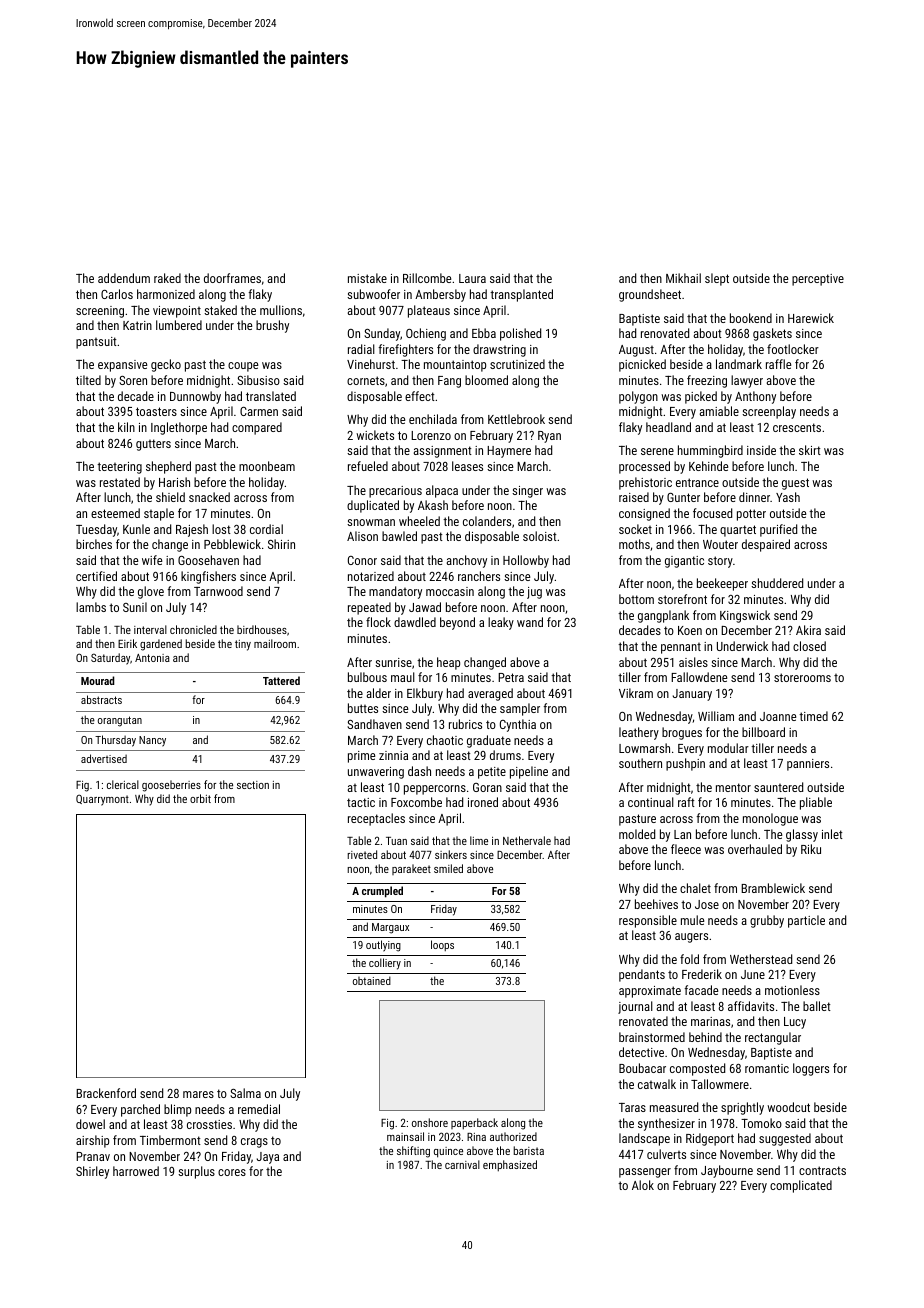 The image size is (924, 1308). What do you see at coordinates (385, 964) in the image?
I see `colliery` at bounding box center [385, 964].
